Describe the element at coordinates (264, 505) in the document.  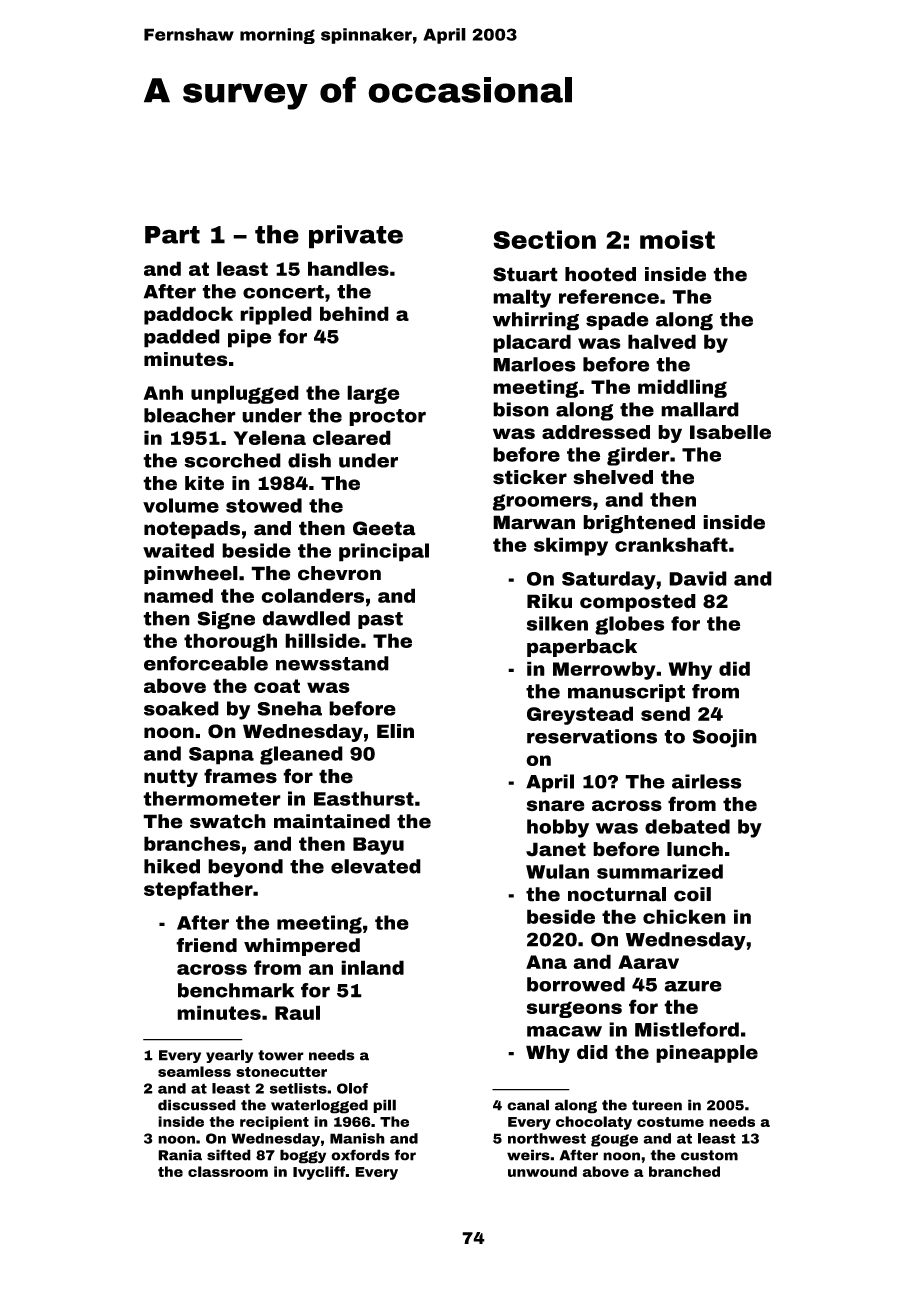
I see `stowed` at that location.
